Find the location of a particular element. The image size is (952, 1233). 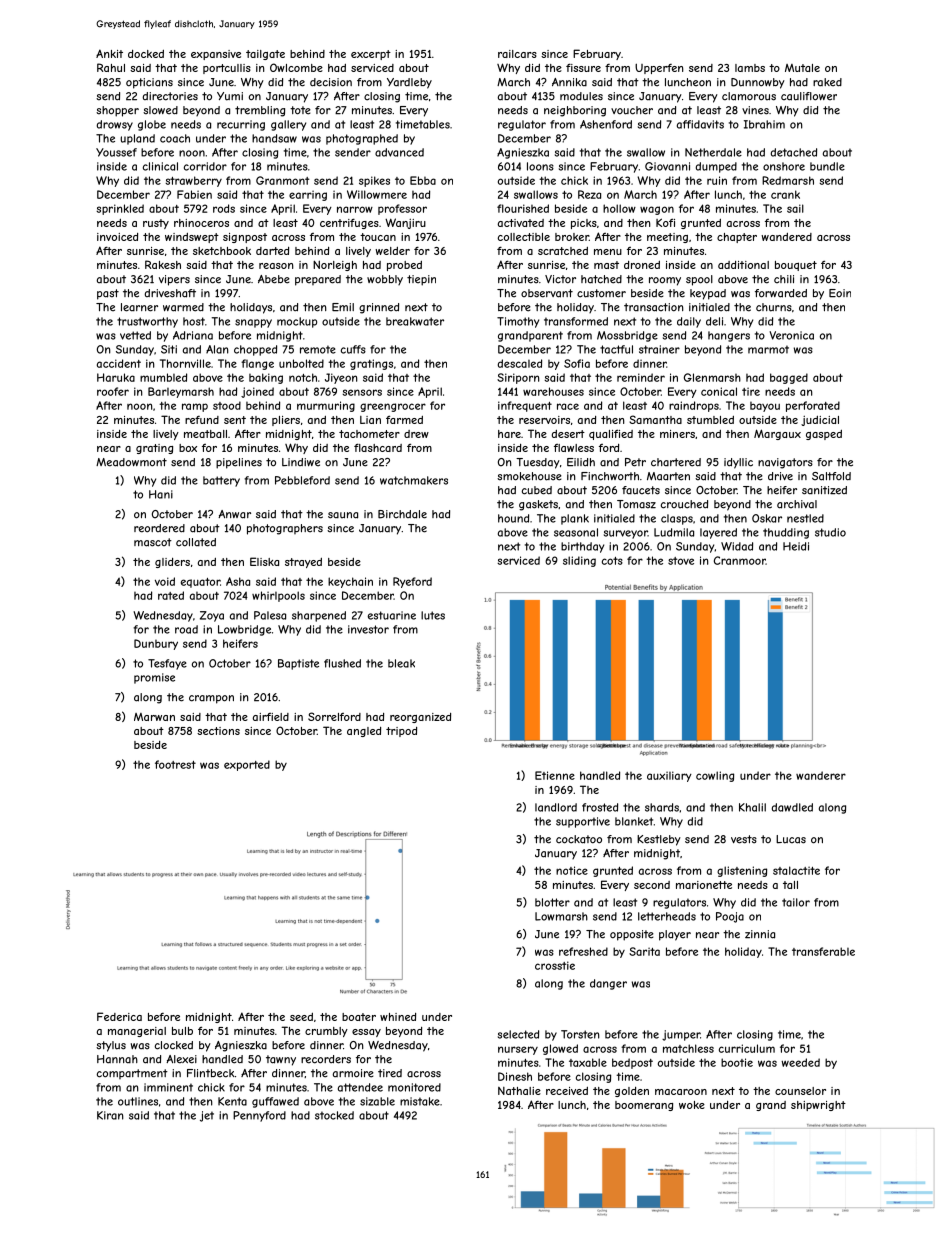

void is located at coordinates (165, 581).
